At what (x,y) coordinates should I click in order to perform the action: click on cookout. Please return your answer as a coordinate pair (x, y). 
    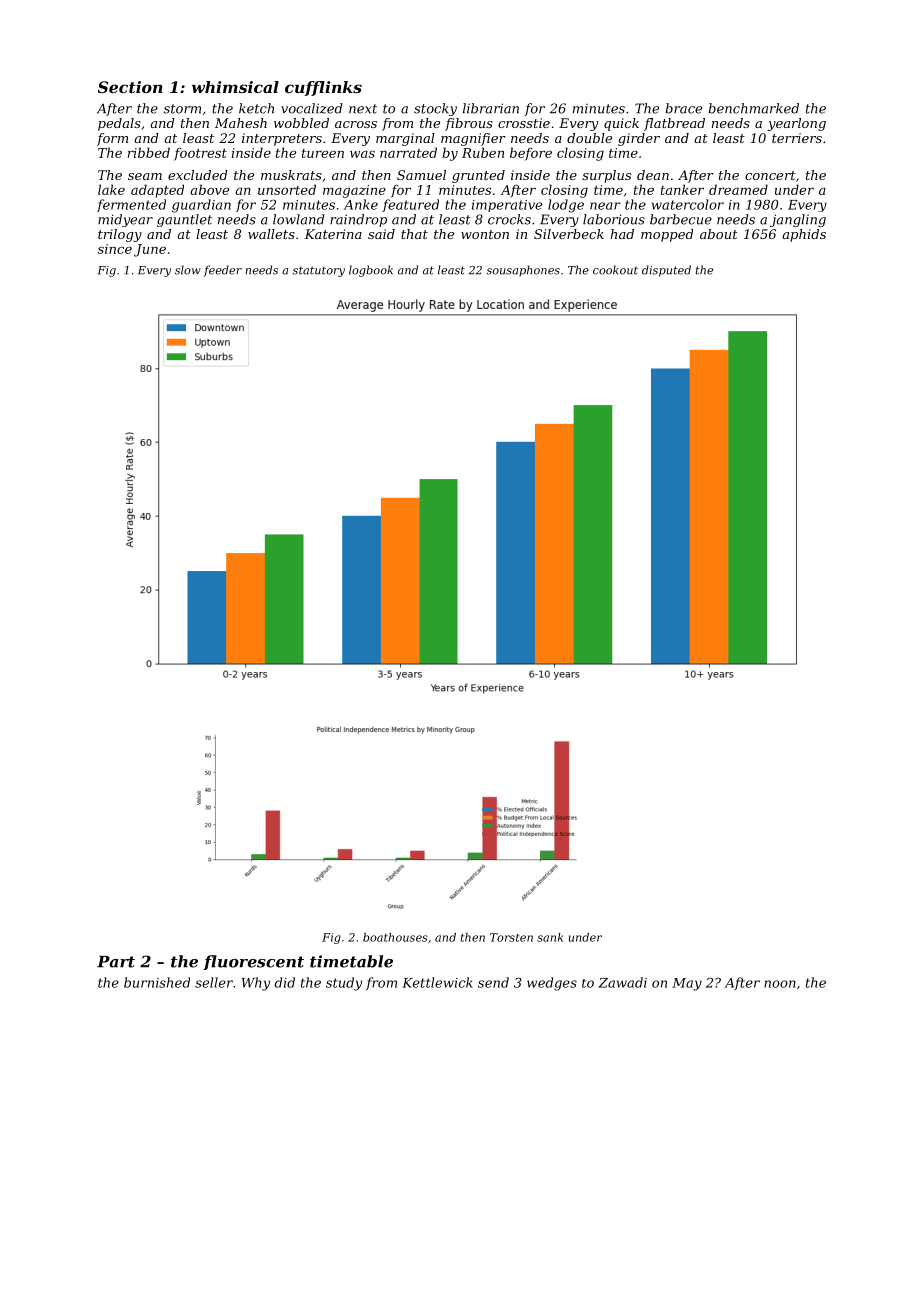
    Looking at the image, I should click on (615, 270).
